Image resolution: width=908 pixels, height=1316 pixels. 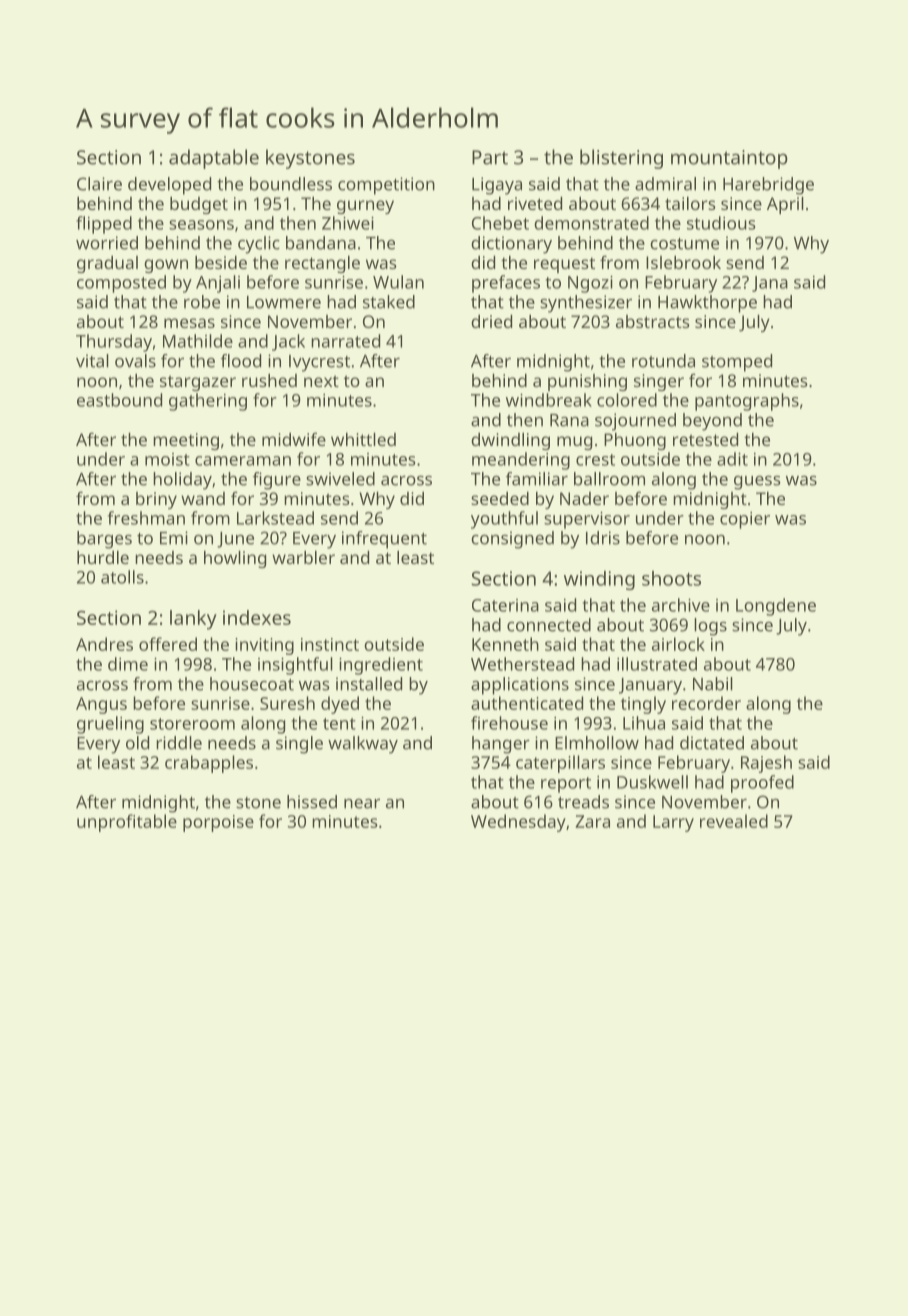 I want to click on dwindling, so click(x=510, y=441).
